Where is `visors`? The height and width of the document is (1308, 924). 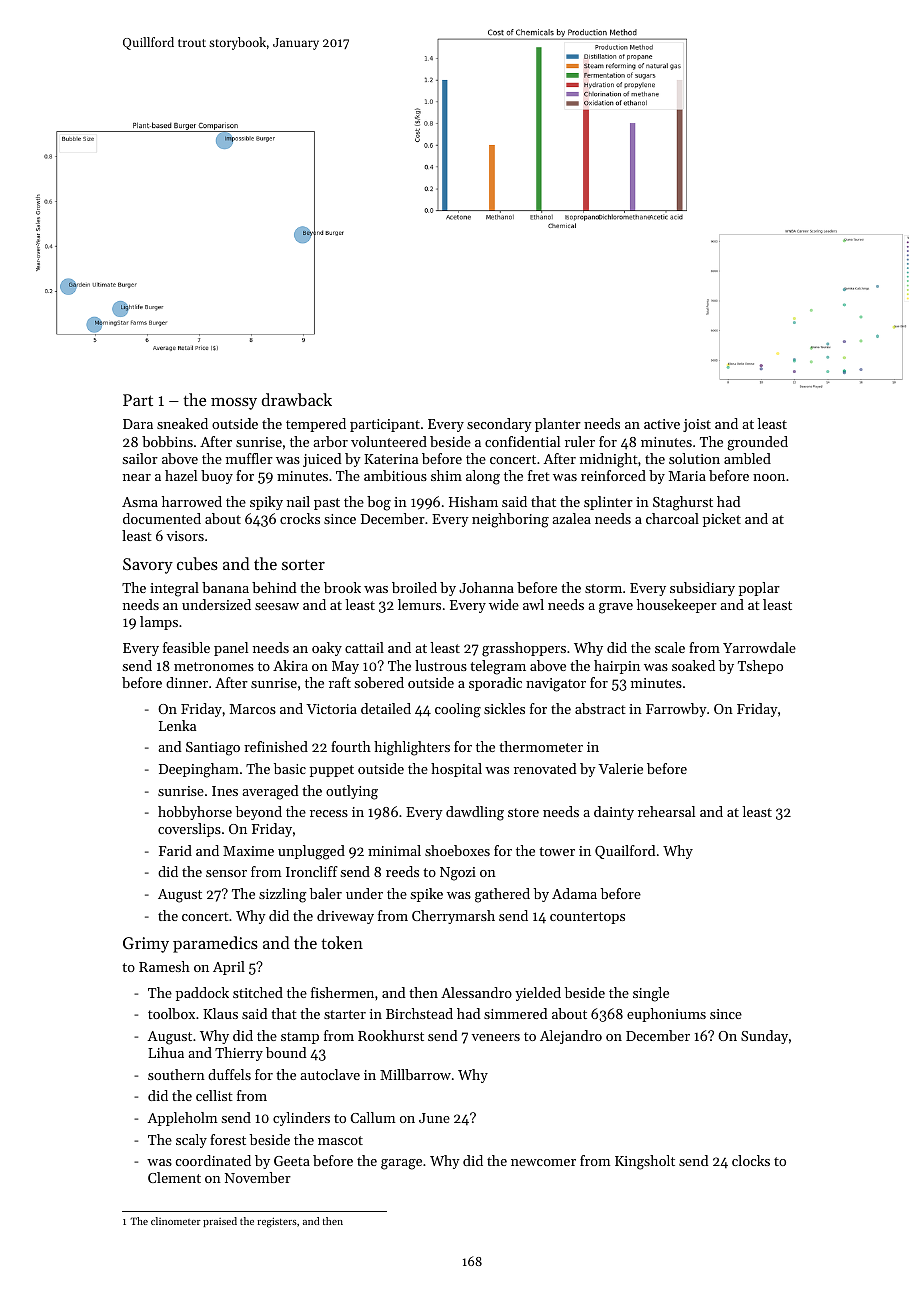 visors is located at coordinates (185, 536).
